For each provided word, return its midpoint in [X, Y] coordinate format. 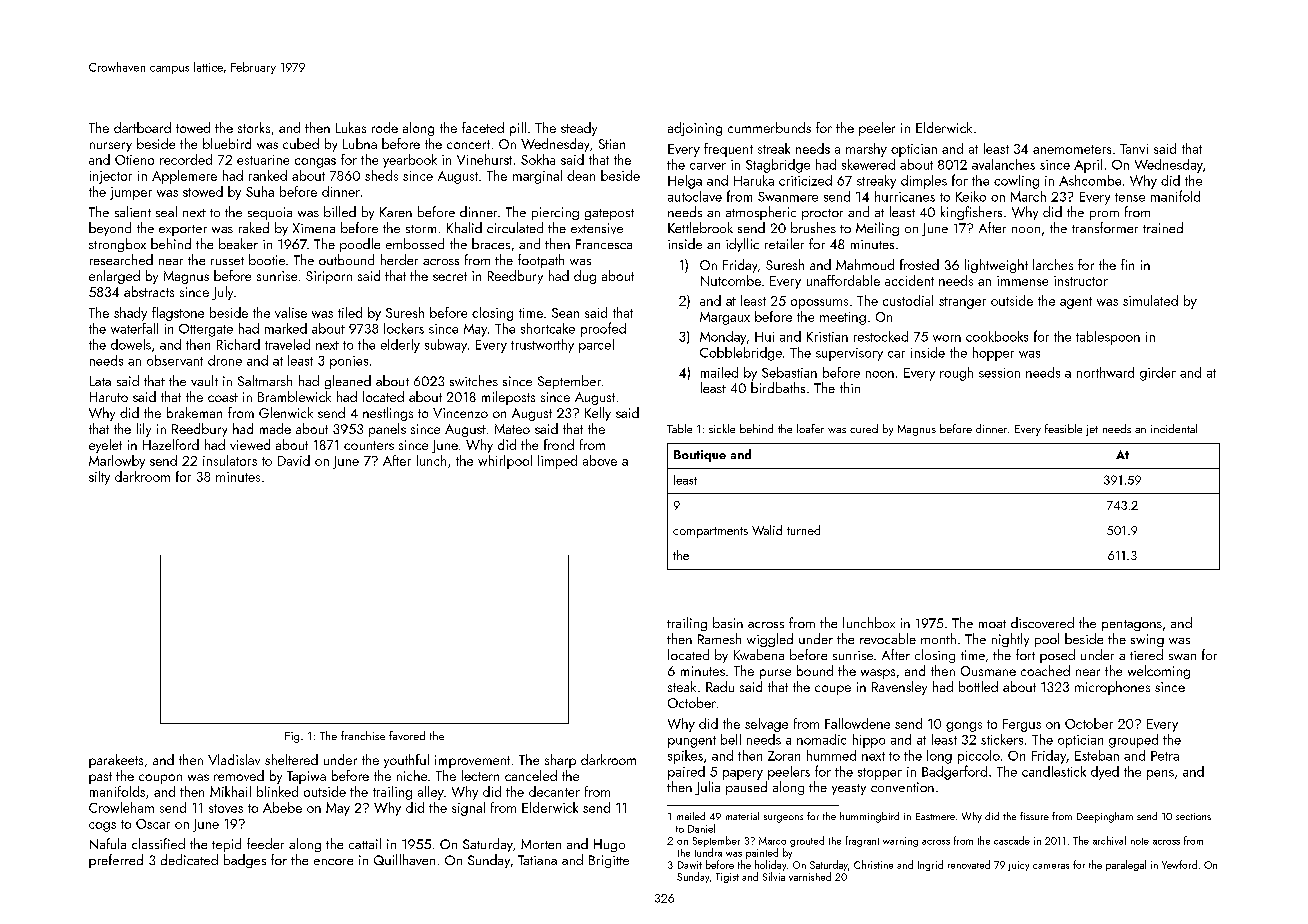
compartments [710, 532]
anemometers [1072, 149]
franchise [363, 735]
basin [728, 622]
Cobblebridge [741, 354]
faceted [483, 127]
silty [99, 478]
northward [1105, 372]
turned [803, 530]
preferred [116, 861]
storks [254, 127]
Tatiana [537, 860]
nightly [1010, 640]
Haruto [109, 397]
